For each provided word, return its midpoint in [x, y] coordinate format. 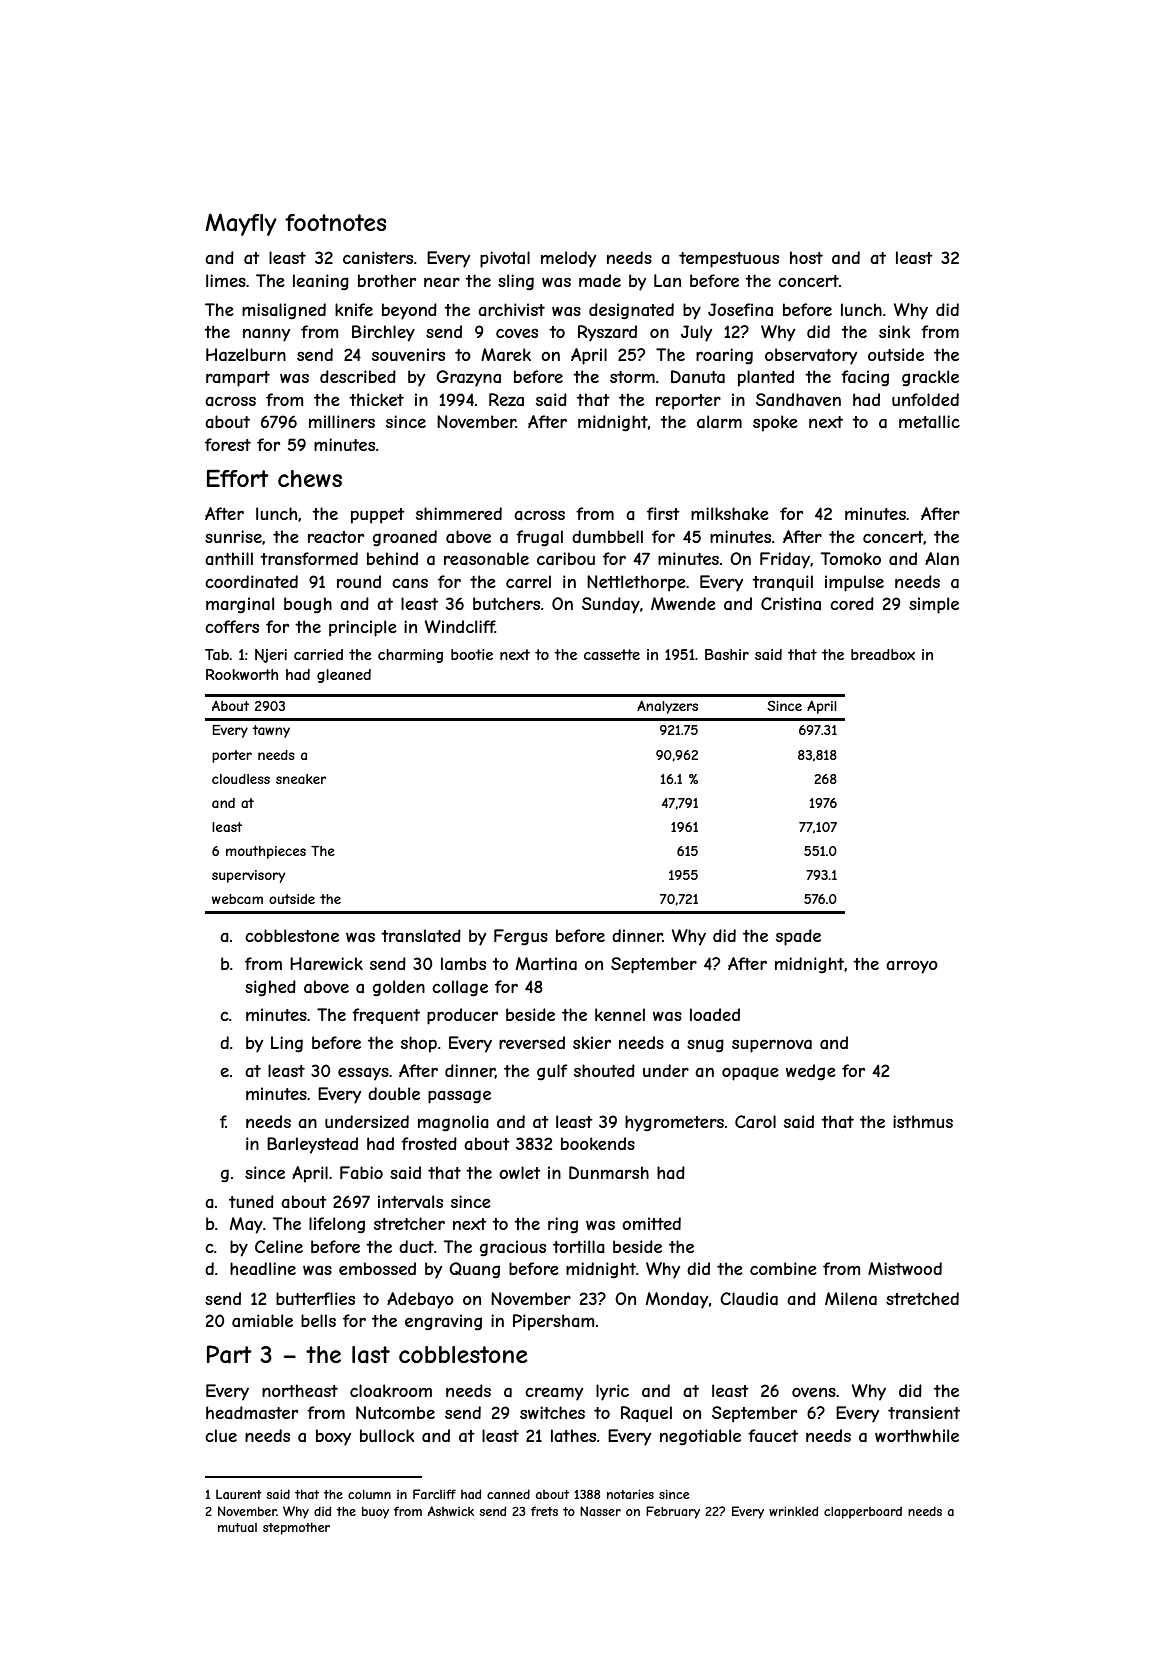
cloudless [241, 779]
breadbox [883, 654]
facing [865, 378]
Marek [506, 354]
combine [783, 1268]
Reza [506, 399]
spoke [775, 423]
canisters [378, 257]
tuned [251, 1201]
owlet [520, 1172]
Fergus [521, 937]
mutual [237, 1527]
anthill [229, 558]
